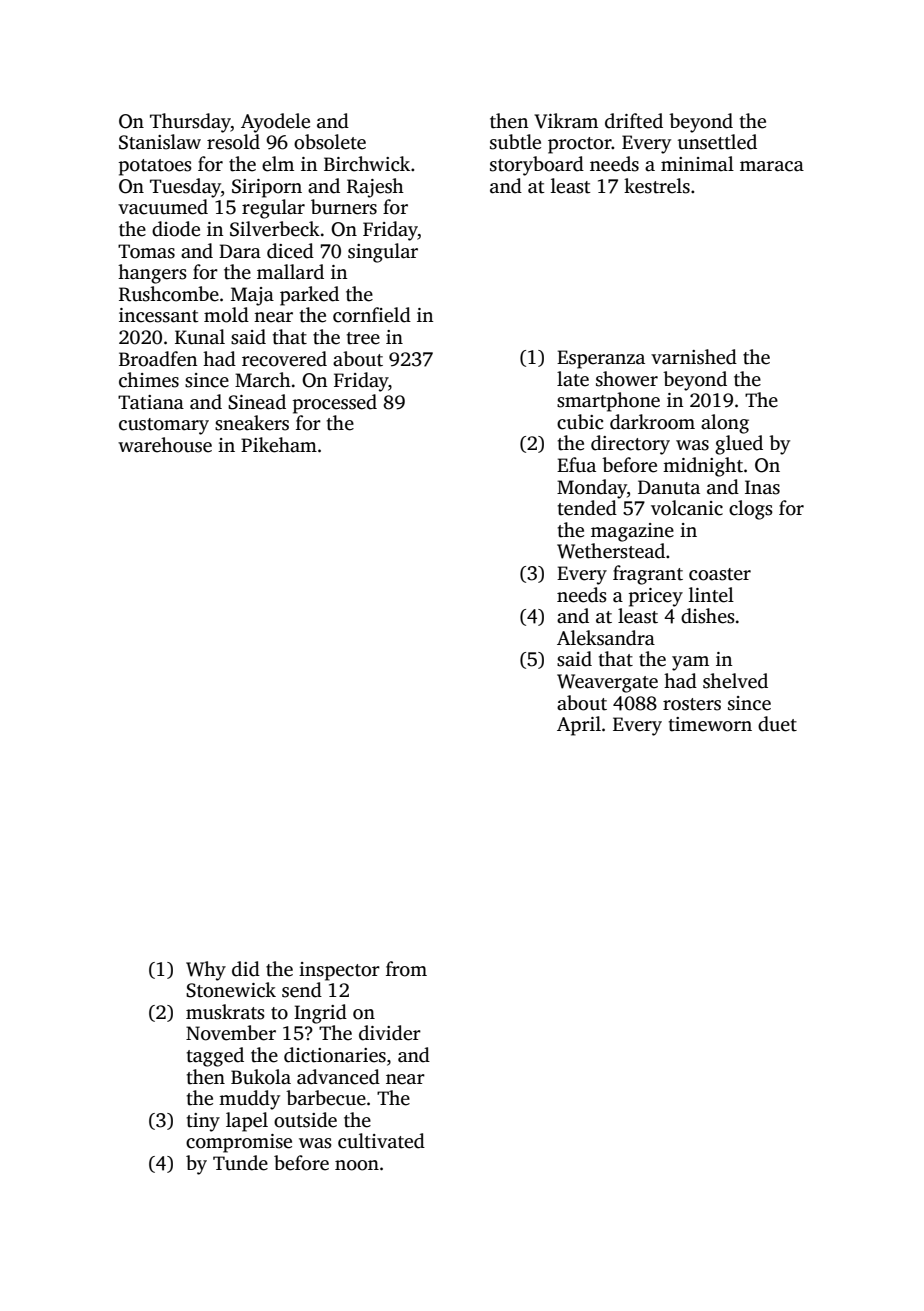 This page has height=1311, width=924. Describe the element at coordinates (357, 1165) in the page. I see `noon` at that location.
